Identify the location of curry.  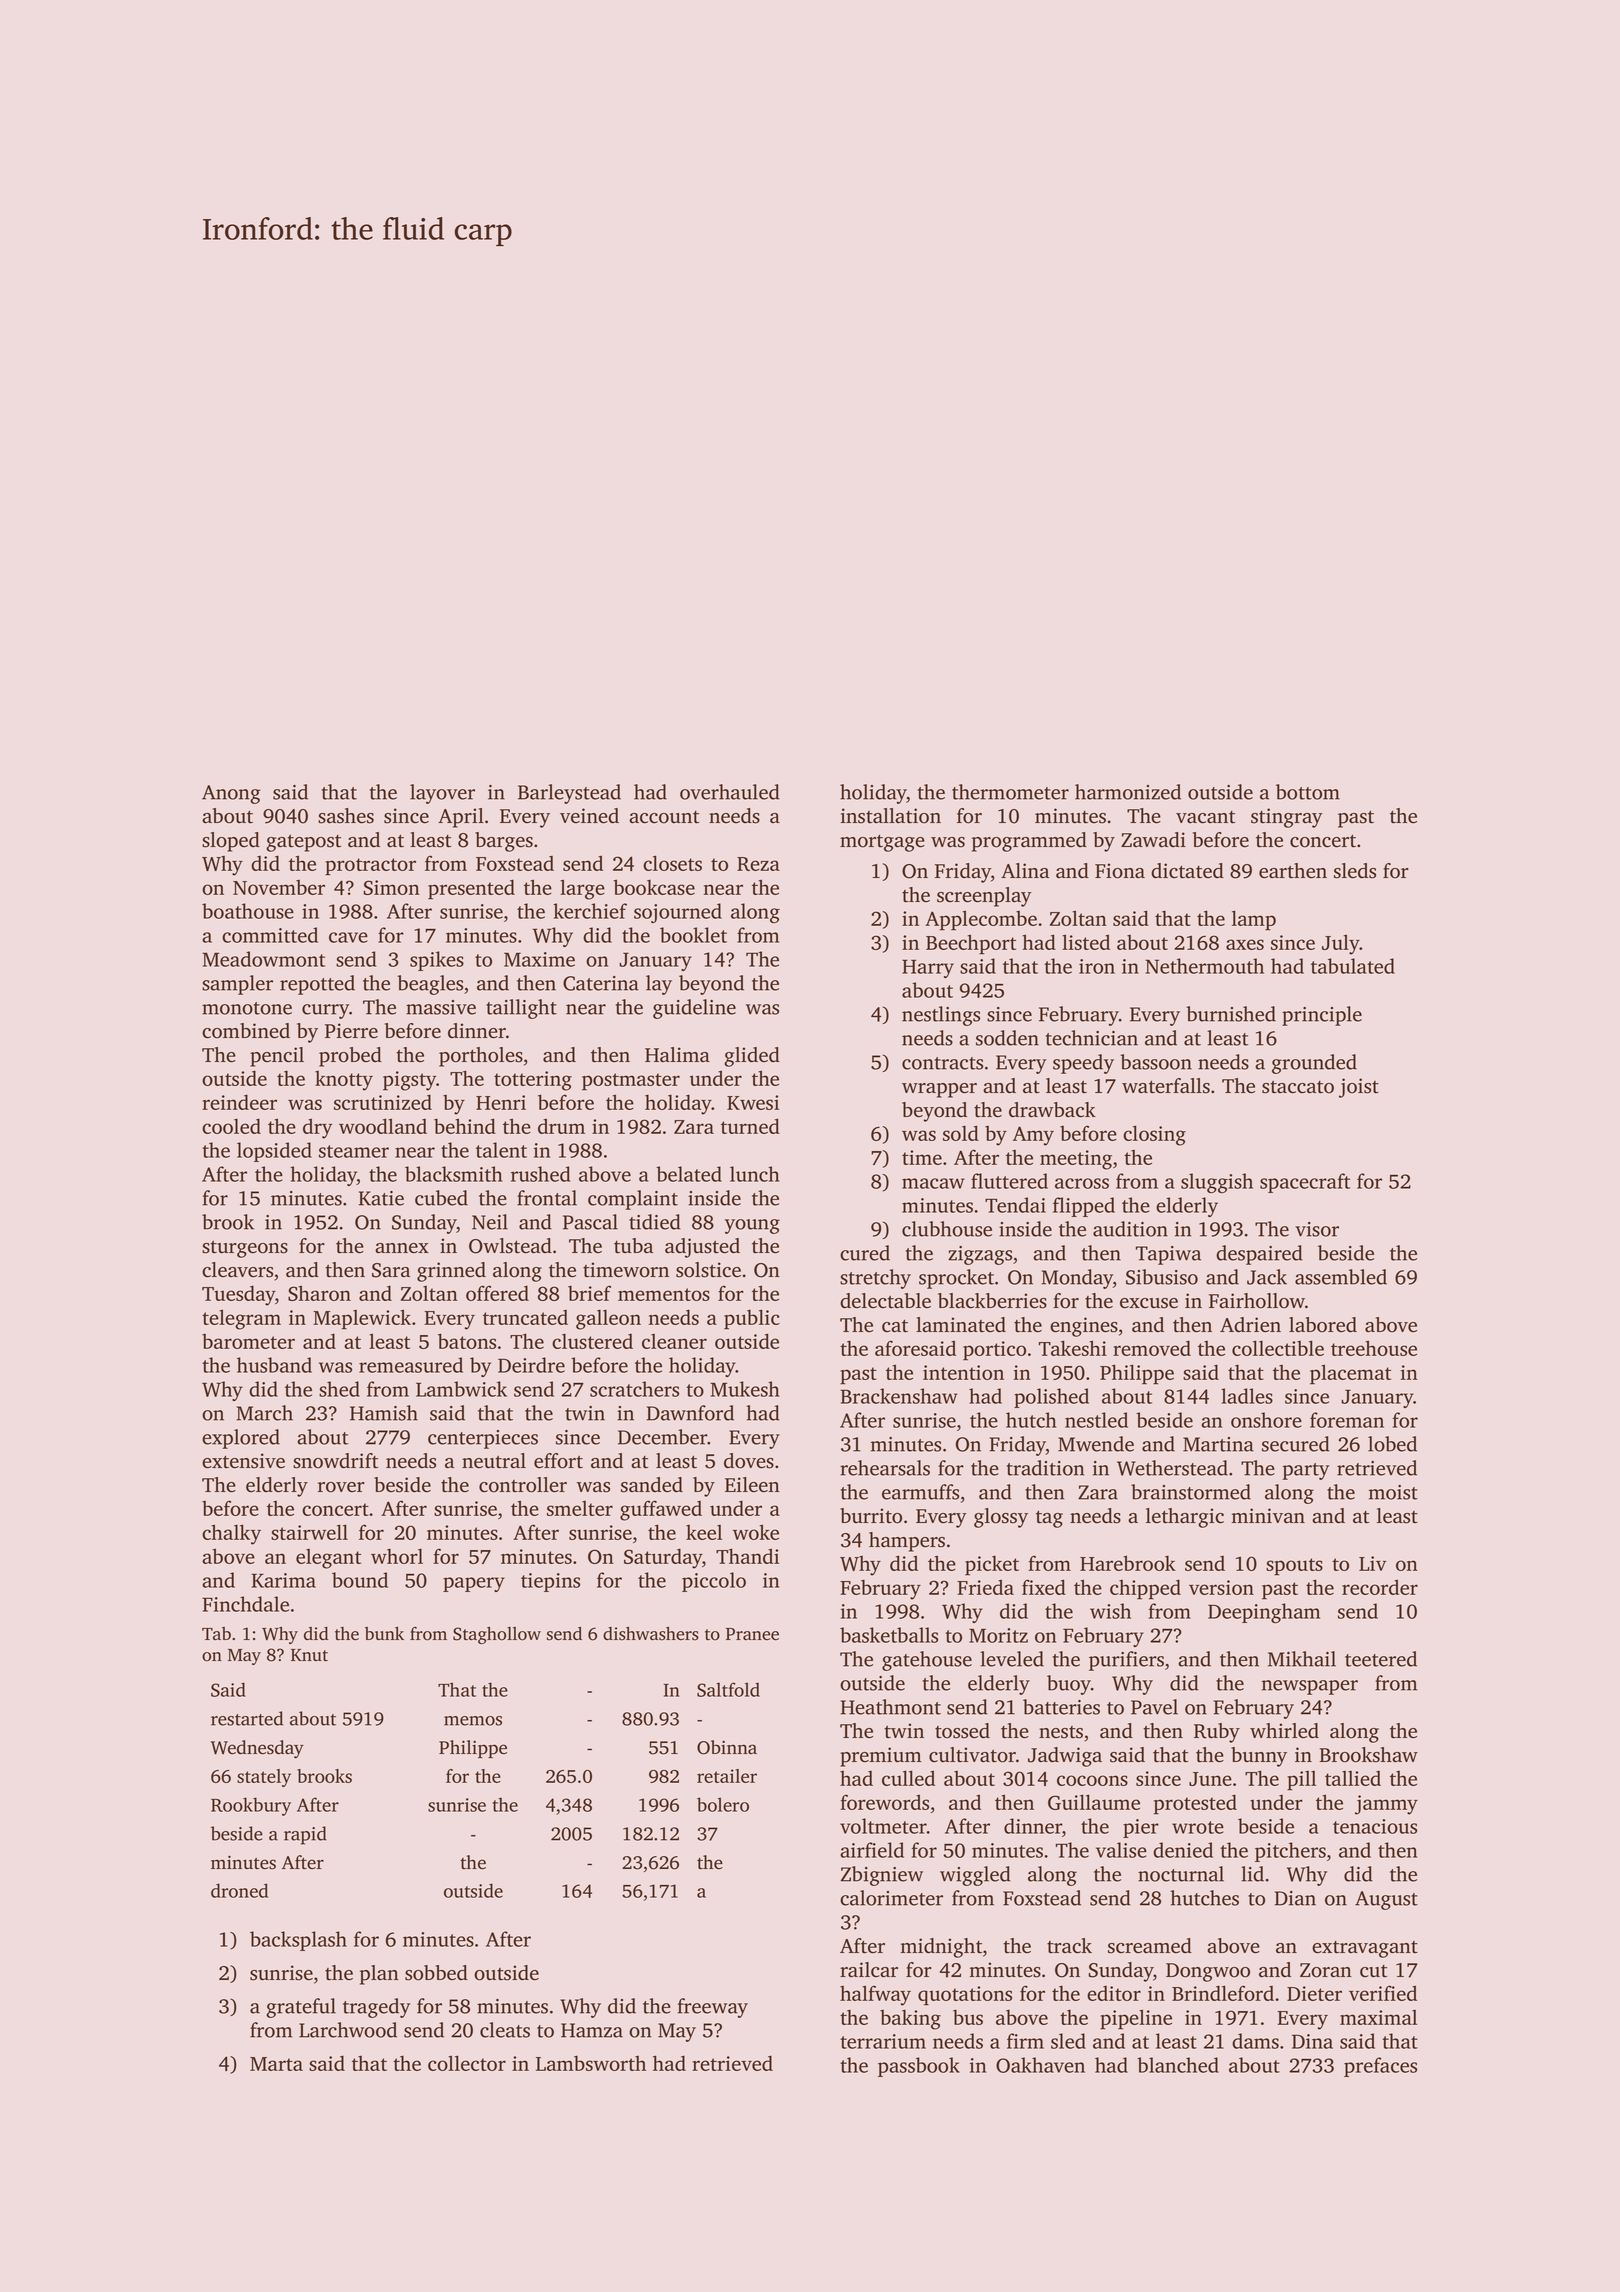
(325, 1011).
